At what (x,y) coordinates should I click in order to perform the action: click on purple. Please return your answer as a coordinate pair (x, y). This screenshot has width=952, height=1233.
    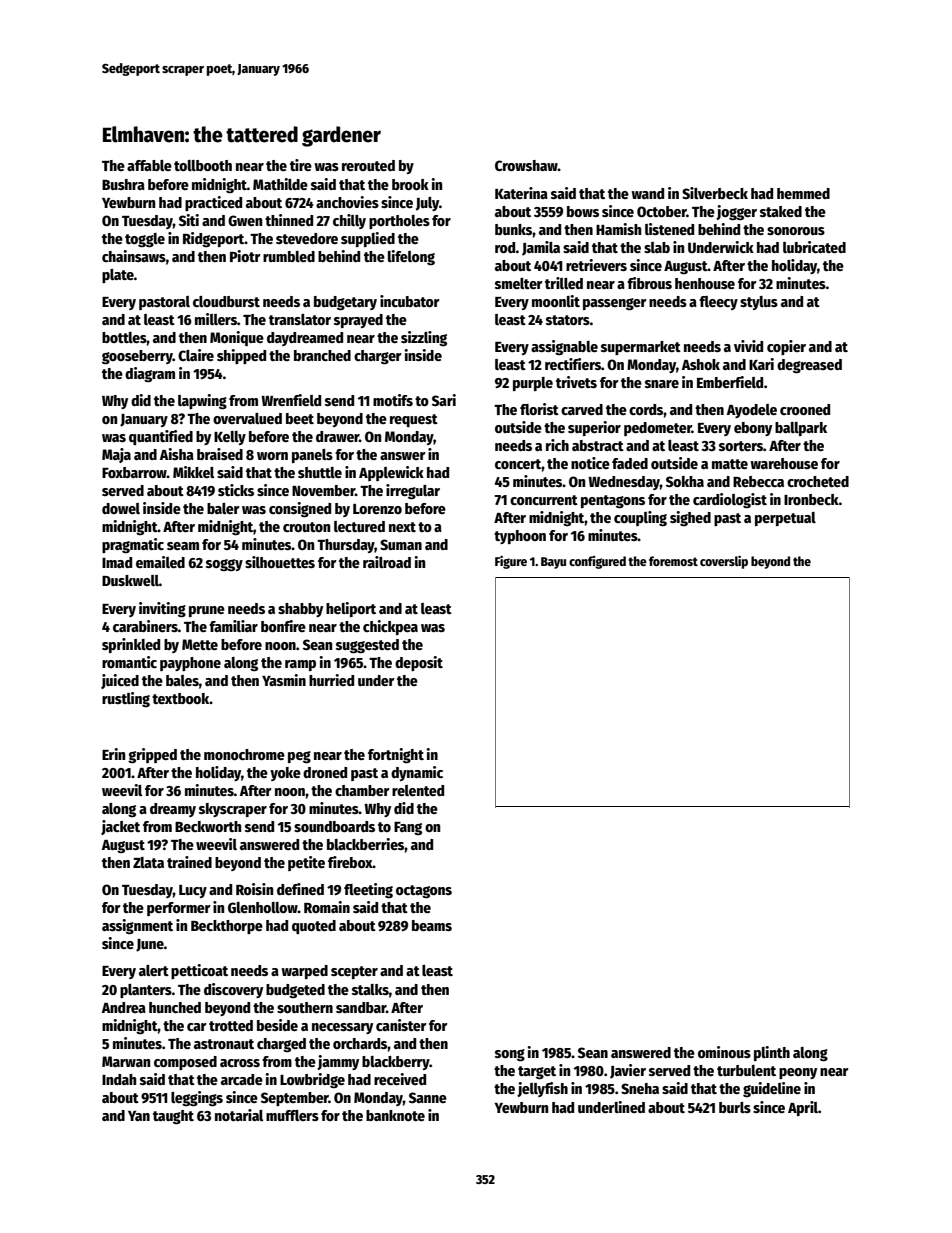
    Looking at the image, I should click on (533, 384).
